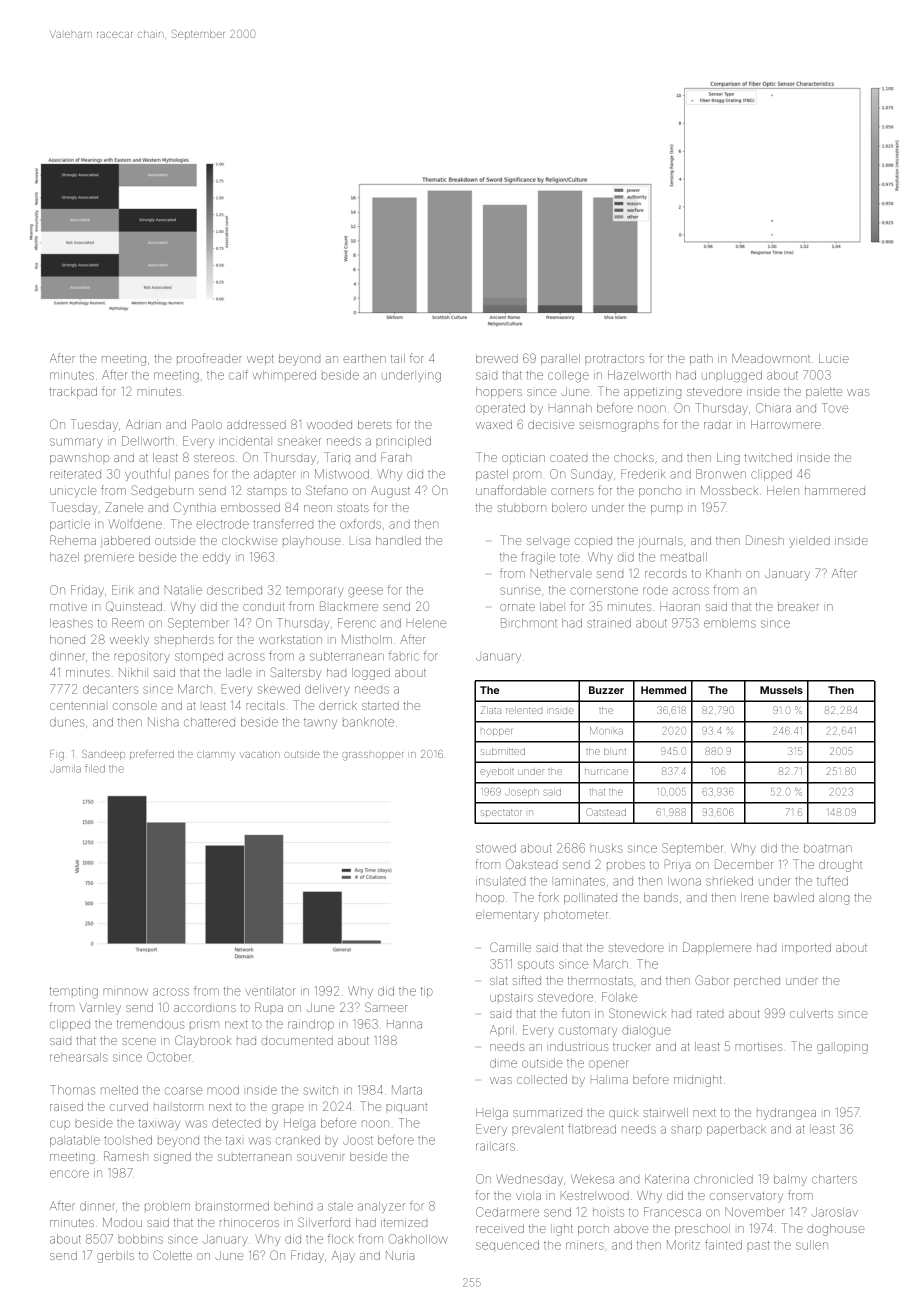 The image size is (924, 1308). I want to click on Oakhollow, so click(418, 1239).
